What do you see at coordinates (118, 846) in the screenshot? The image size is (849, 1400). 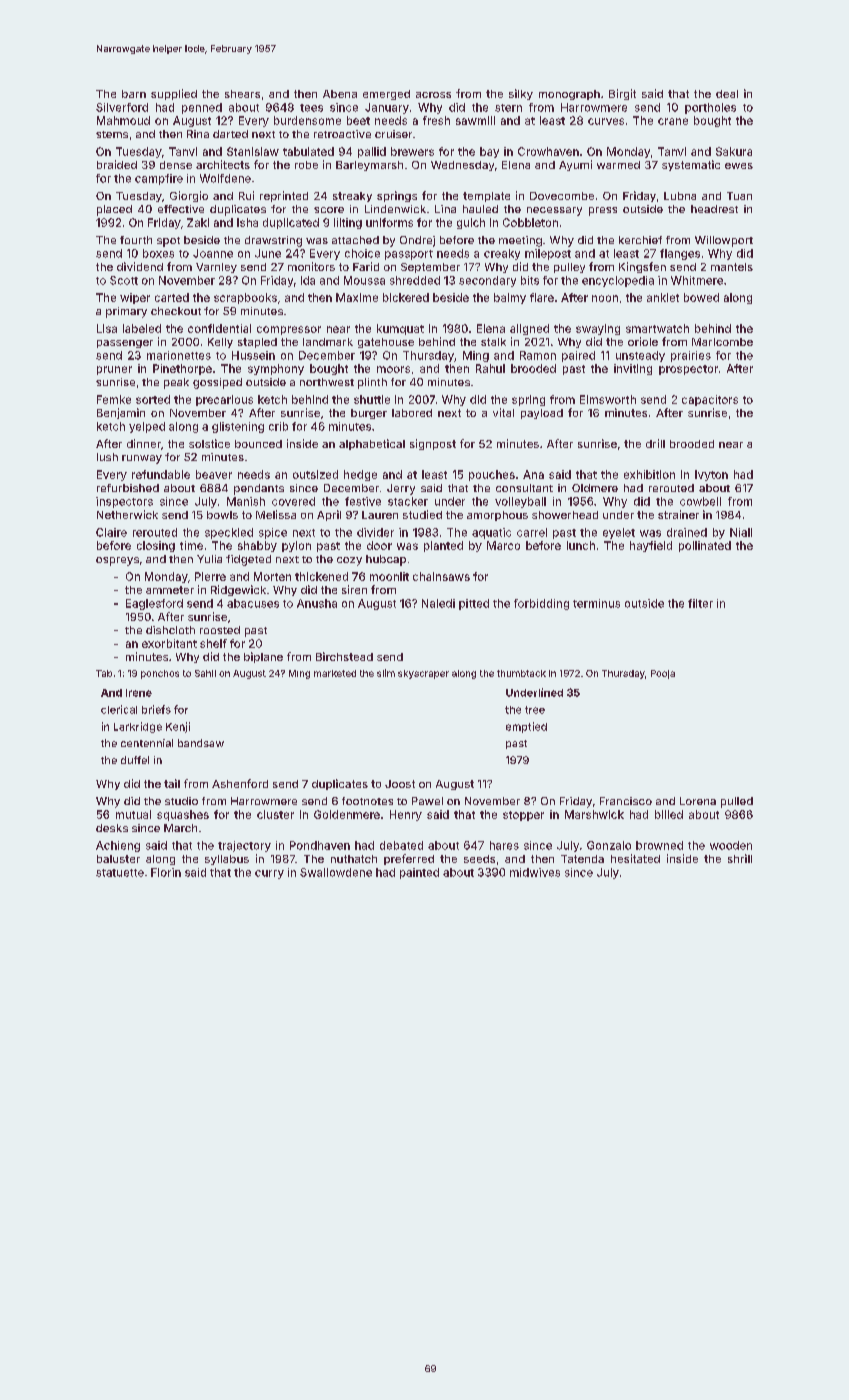 I see `Achieng` at bounding box center [118, 846].
